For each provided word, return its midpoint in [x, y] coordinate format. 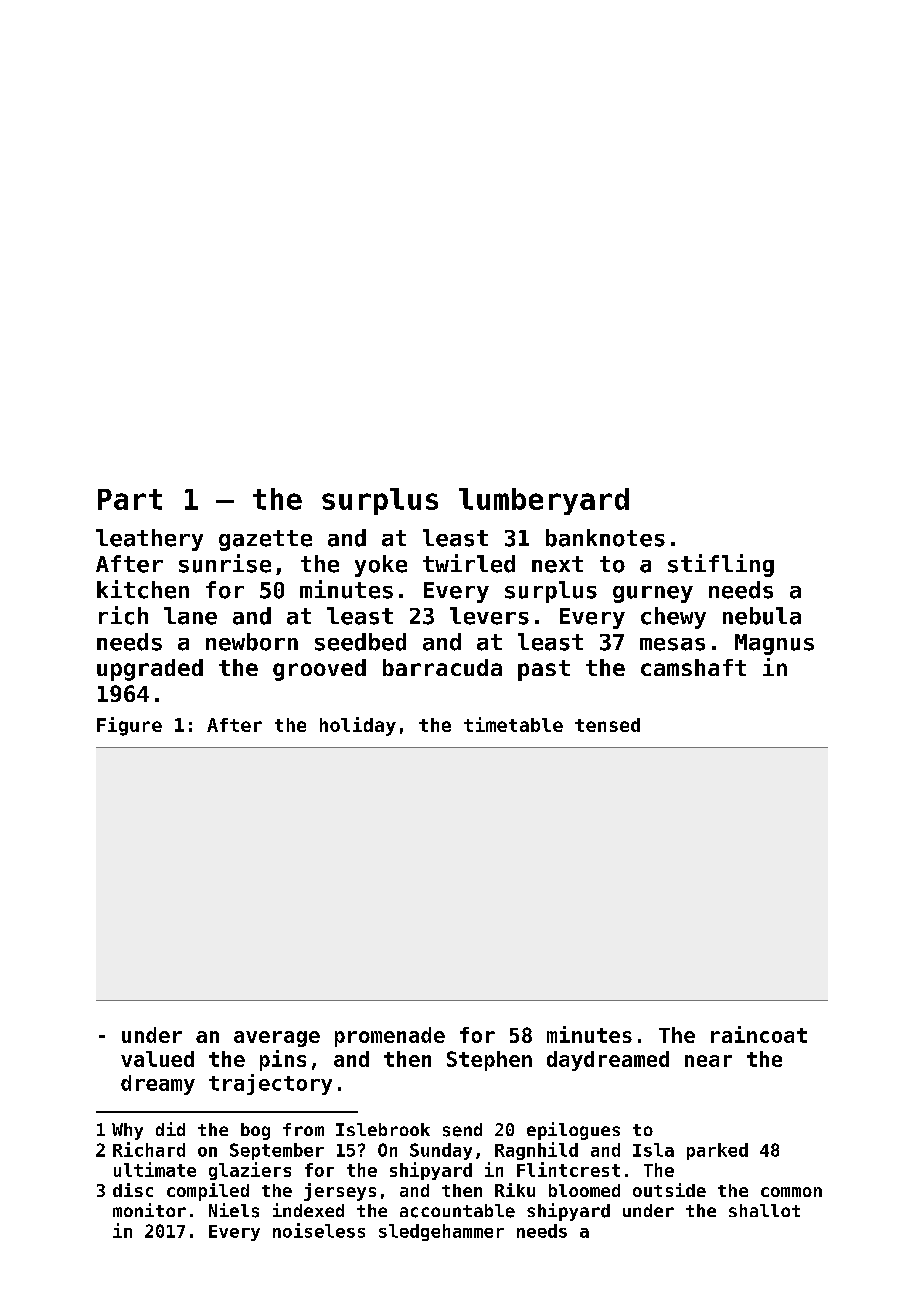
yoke [381, 566]
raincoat [759, 1034]
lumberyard [544, 501]
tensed [607, 725]
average [277, 1039]
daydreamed [608, 1061]
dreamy [158, 1085]
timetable [513, 724]
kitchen [143, 589]
